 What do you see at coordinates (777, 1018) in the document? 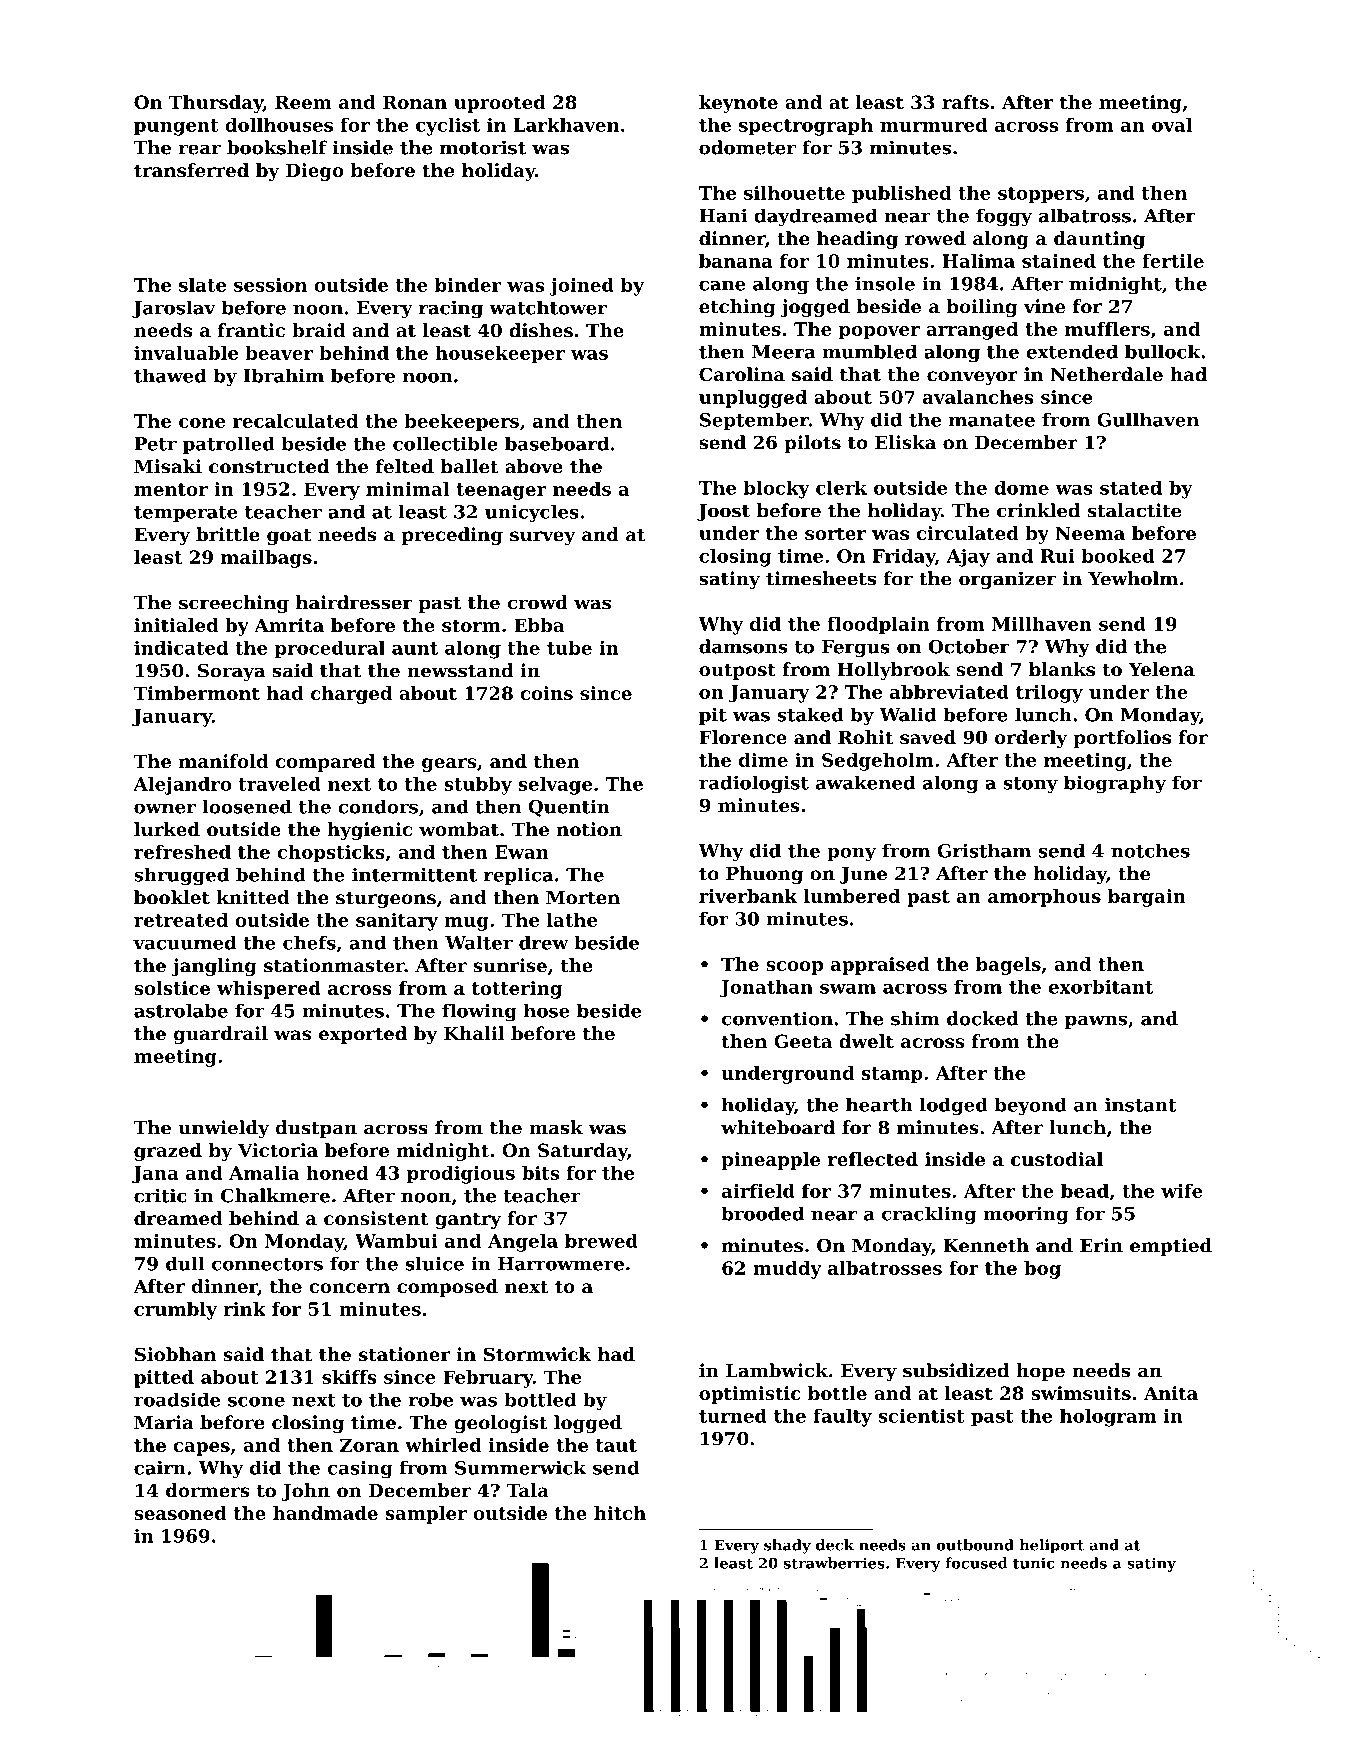
I see `convention` at bounding box center [777, 1018].
